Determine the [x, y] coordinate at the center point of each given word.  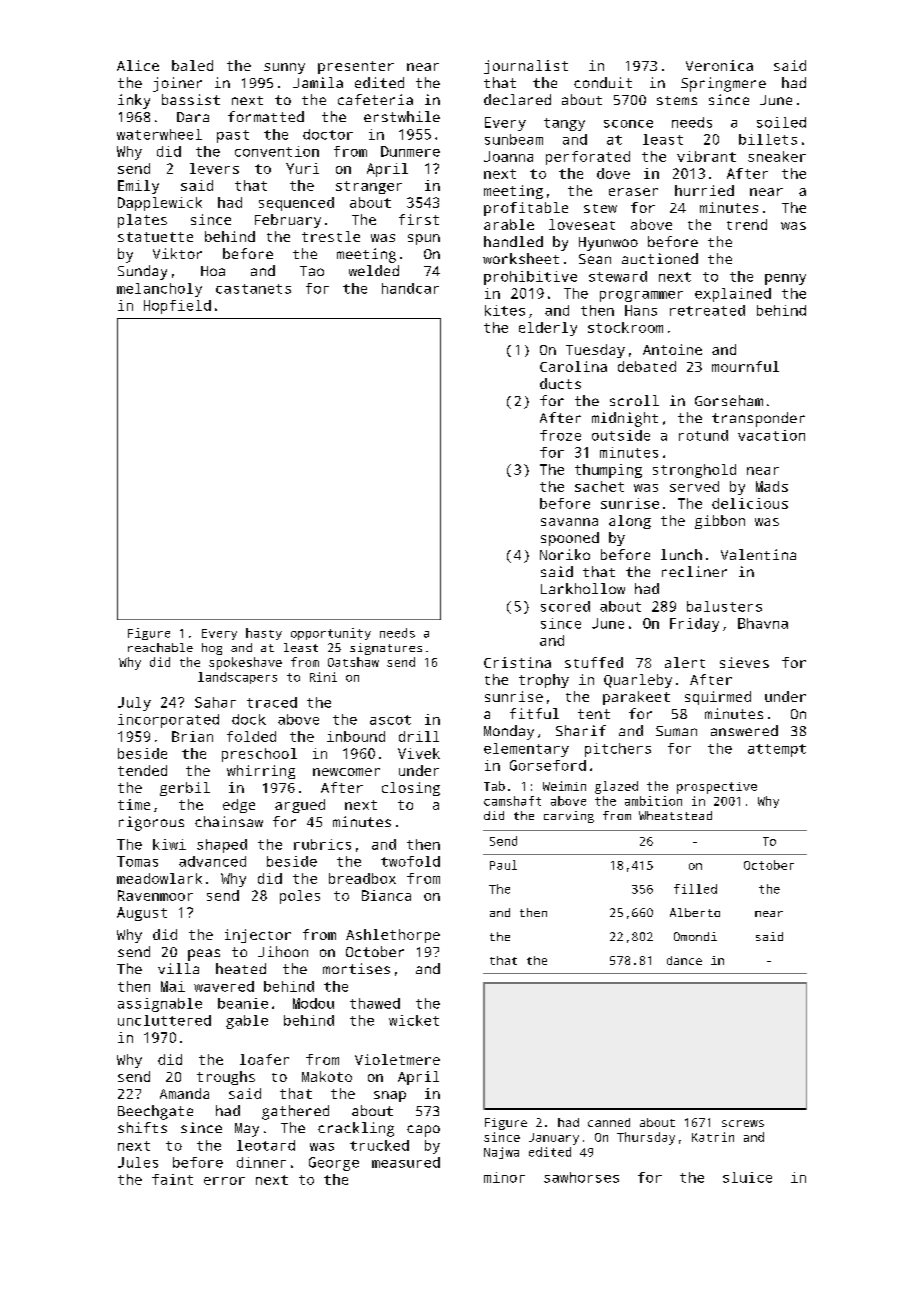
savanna [569, 522]
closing [411, 789]
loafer [264, 1059]
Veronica [719, 65]
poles [300, 897]
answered [744, 730]
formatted [266, 116]
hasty [264, 634]
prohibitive [530, 278]
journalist [526, 67]
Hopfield [177, 307]
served [694, 486]
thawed [375, 1003]
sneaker [777, 156]
